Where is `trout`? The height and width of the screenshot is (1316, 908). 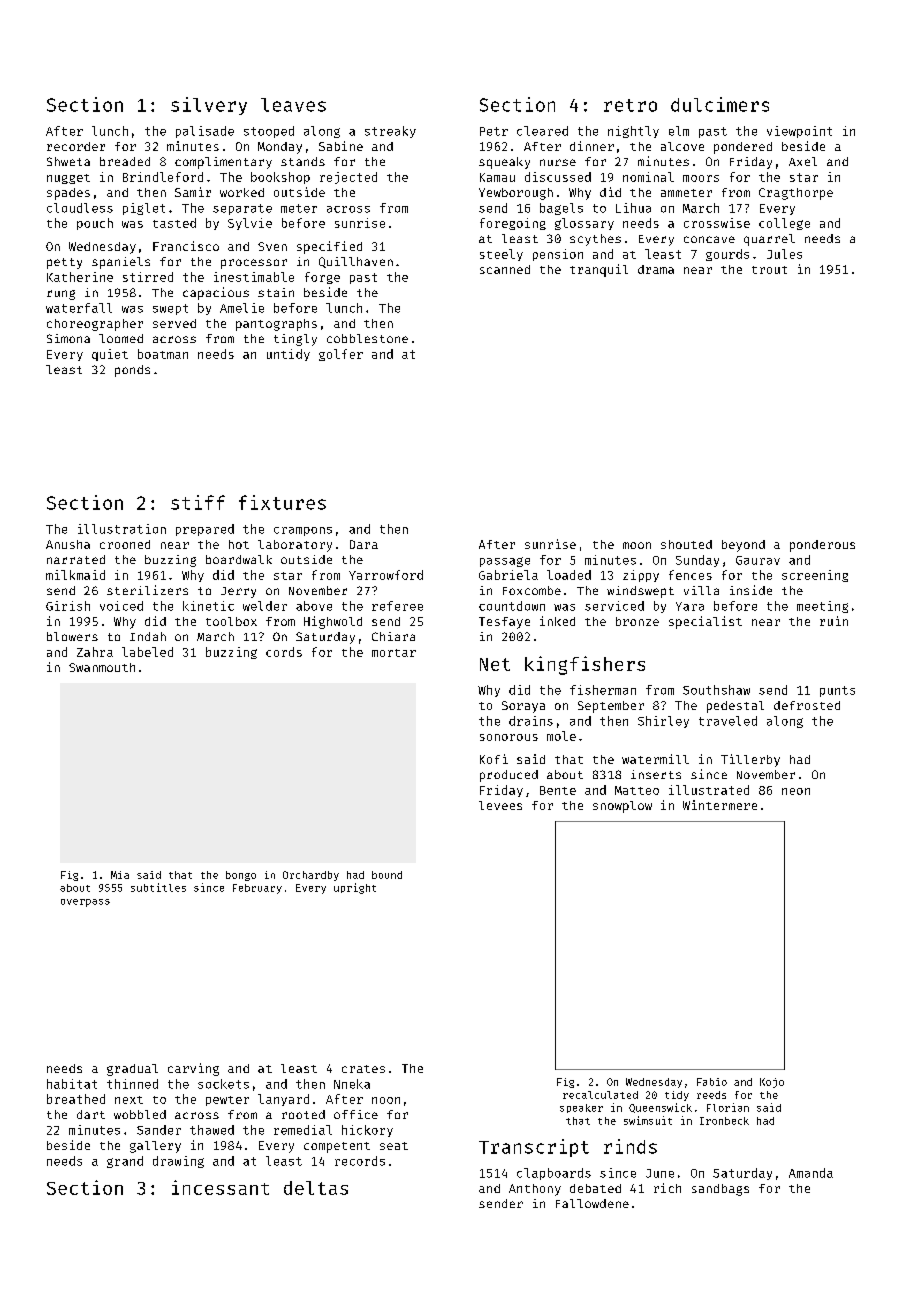
trout is located at coordinates (769, 270).
